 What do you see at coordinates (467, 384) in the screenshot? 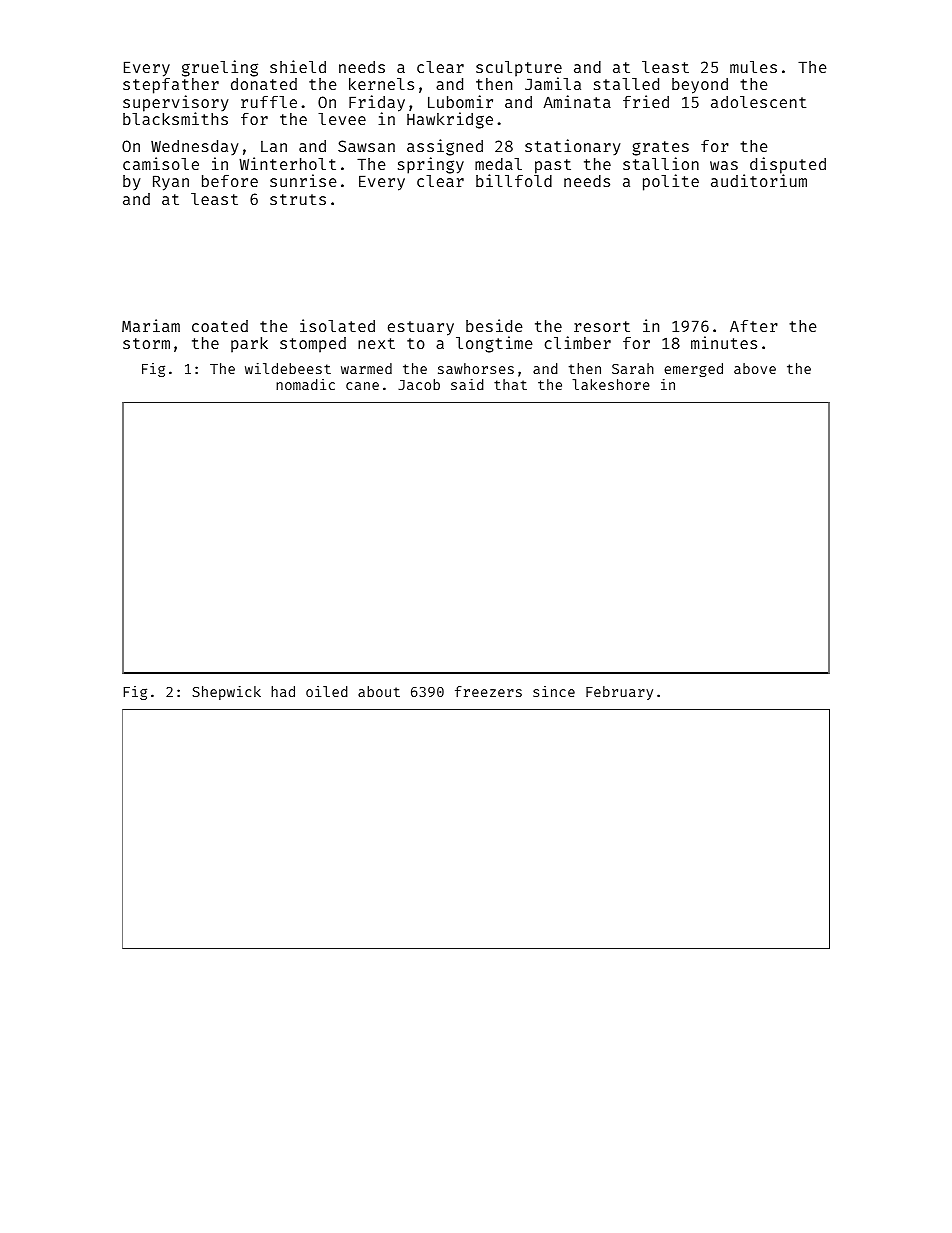
I see `said` at bounding box center [467, 384].
